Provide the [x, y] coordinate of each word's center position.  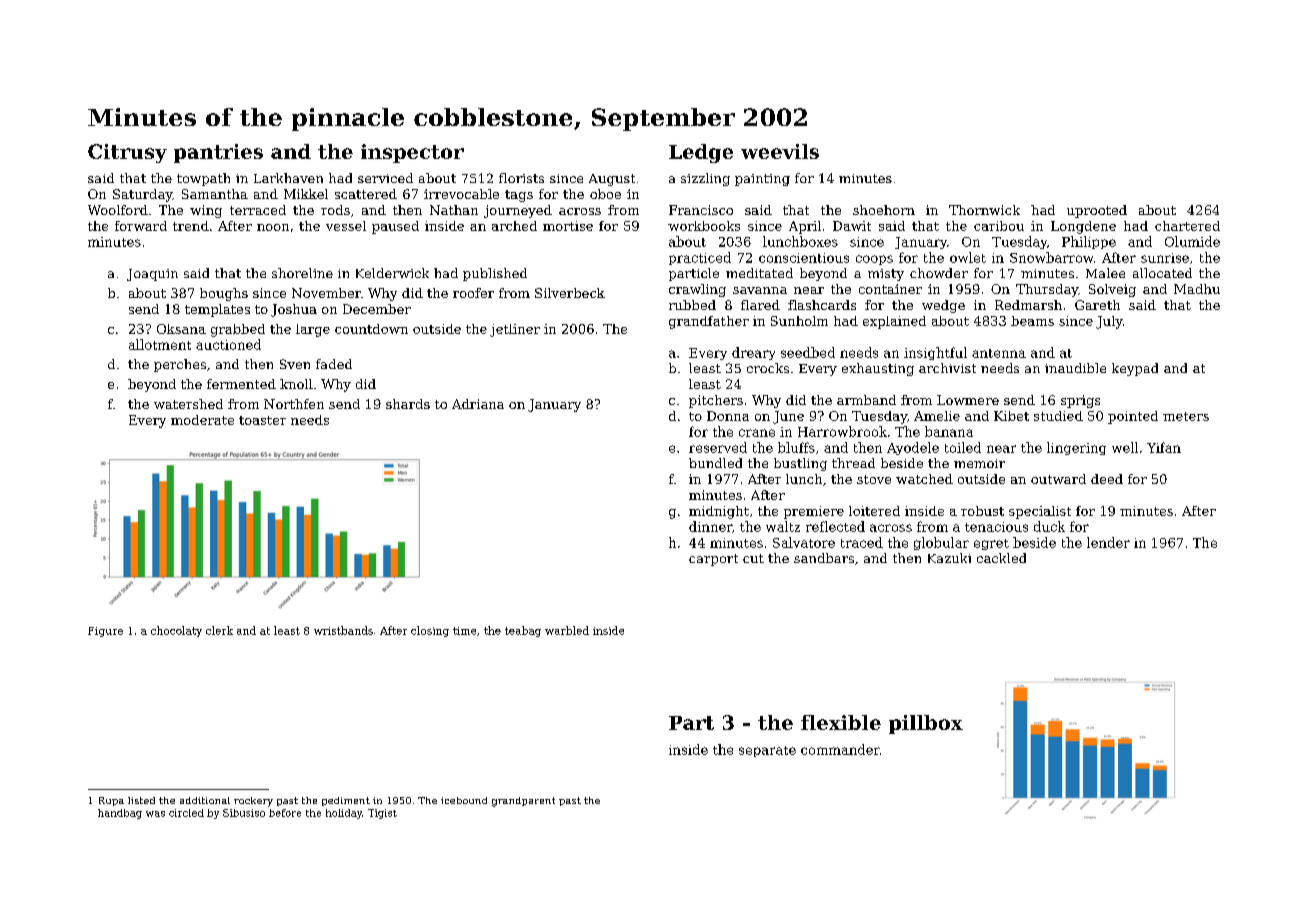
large [313, 330]
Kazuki [949, 558]
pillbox [926, 724]
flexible [841, 722]
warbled [567, 630]
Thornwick [984, 210]
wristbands [343, 630]
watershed [188, 404]
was [155, 814]
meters [1186, 416]
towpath [203, 179]
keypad [1135, 369]
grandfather [709, 322]
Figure [105, 632]
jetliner [515, 330]
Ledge [701, 153]
